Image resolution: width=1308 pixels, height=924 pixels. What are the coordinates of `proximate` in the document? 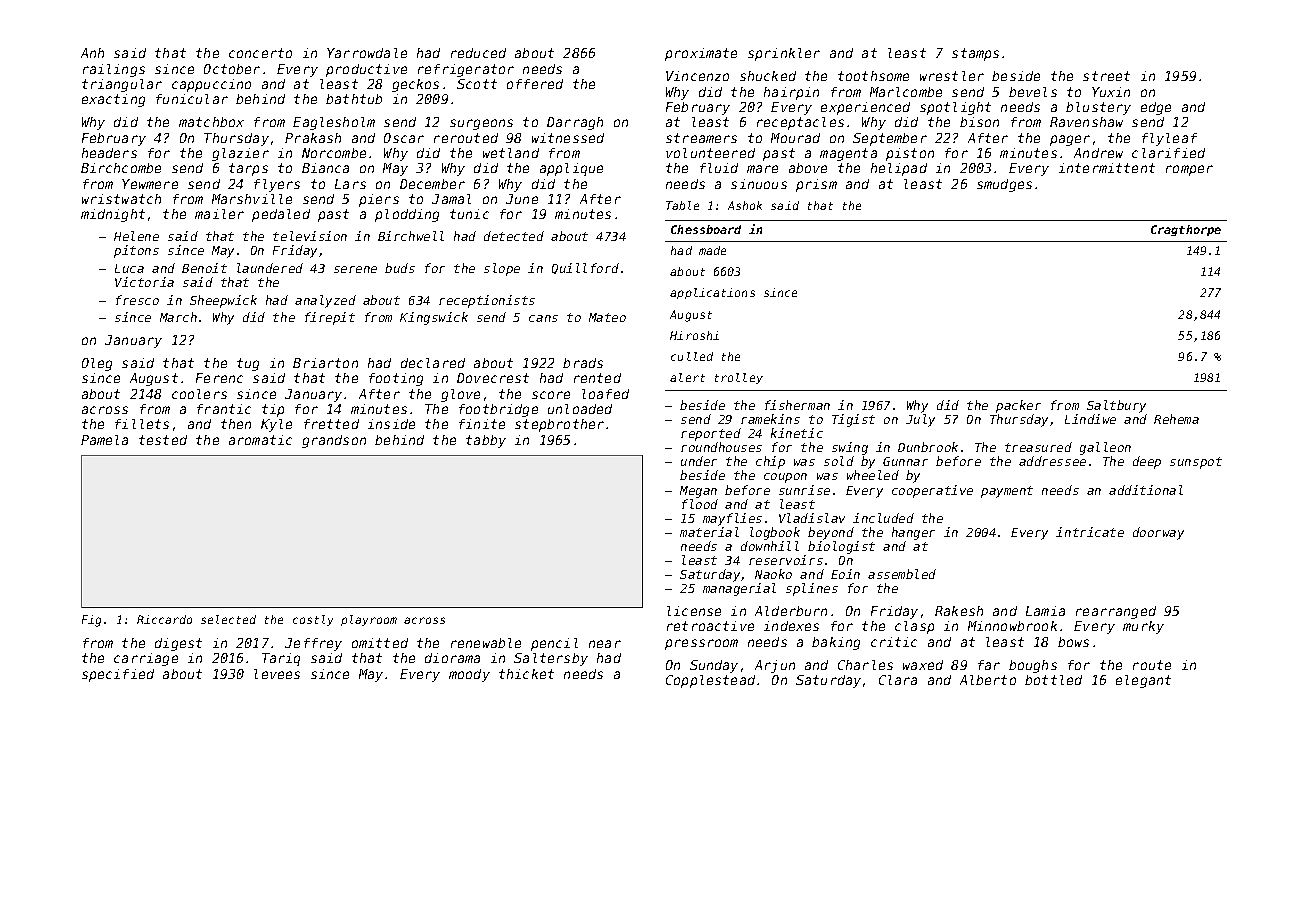 It's located at (701, 54).
